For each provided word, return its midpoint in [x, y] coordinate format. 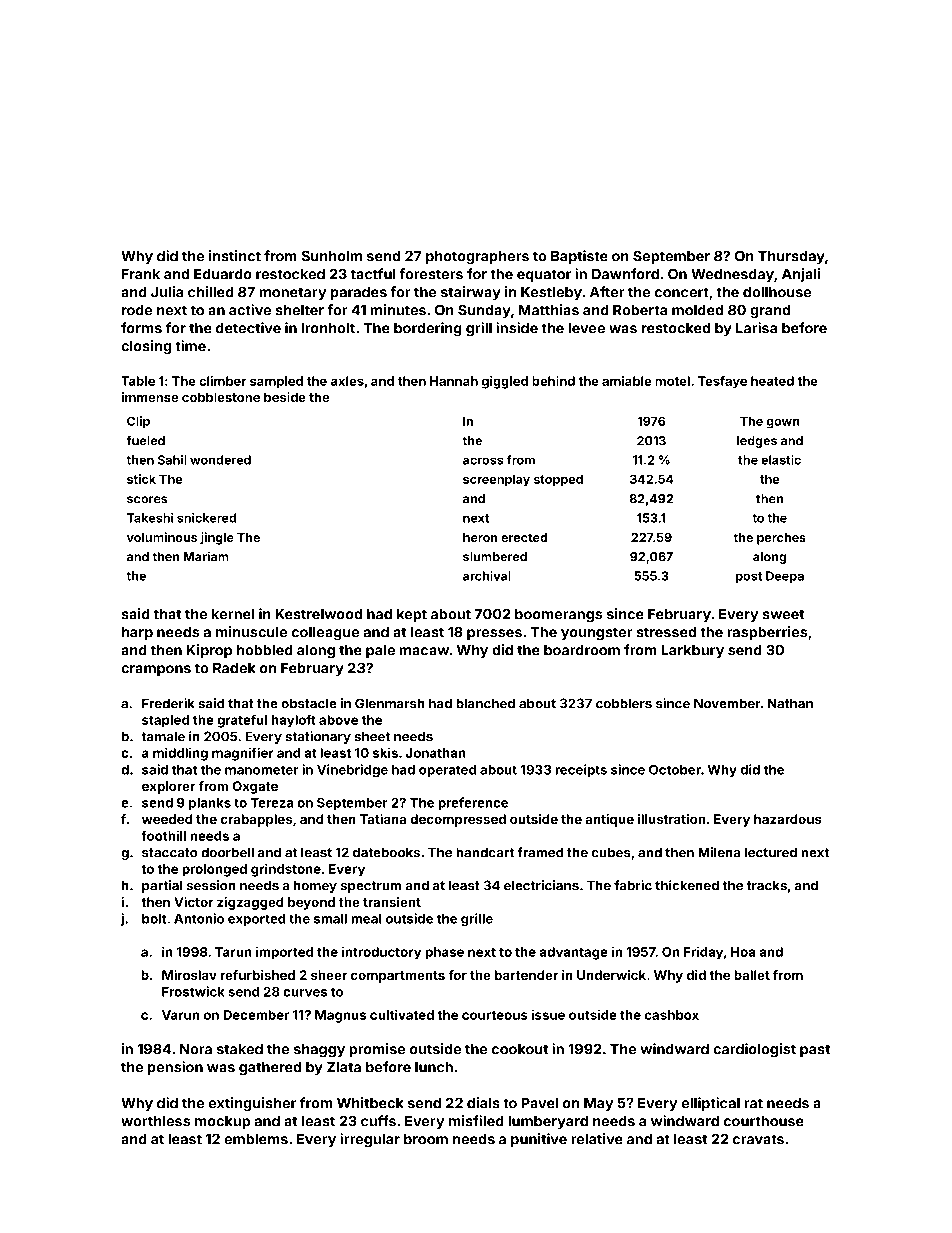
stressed [666, 632]
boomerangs [558, 616]
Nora [196, 1049]
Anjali [801, 275]
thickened [687, 885]
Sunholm [331, 256]
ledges [757, 442]
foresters [431, 274]
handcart [485, 852]
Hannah [454, 381]
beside [285, 397]
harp [137, 633]
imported [284, 953]
